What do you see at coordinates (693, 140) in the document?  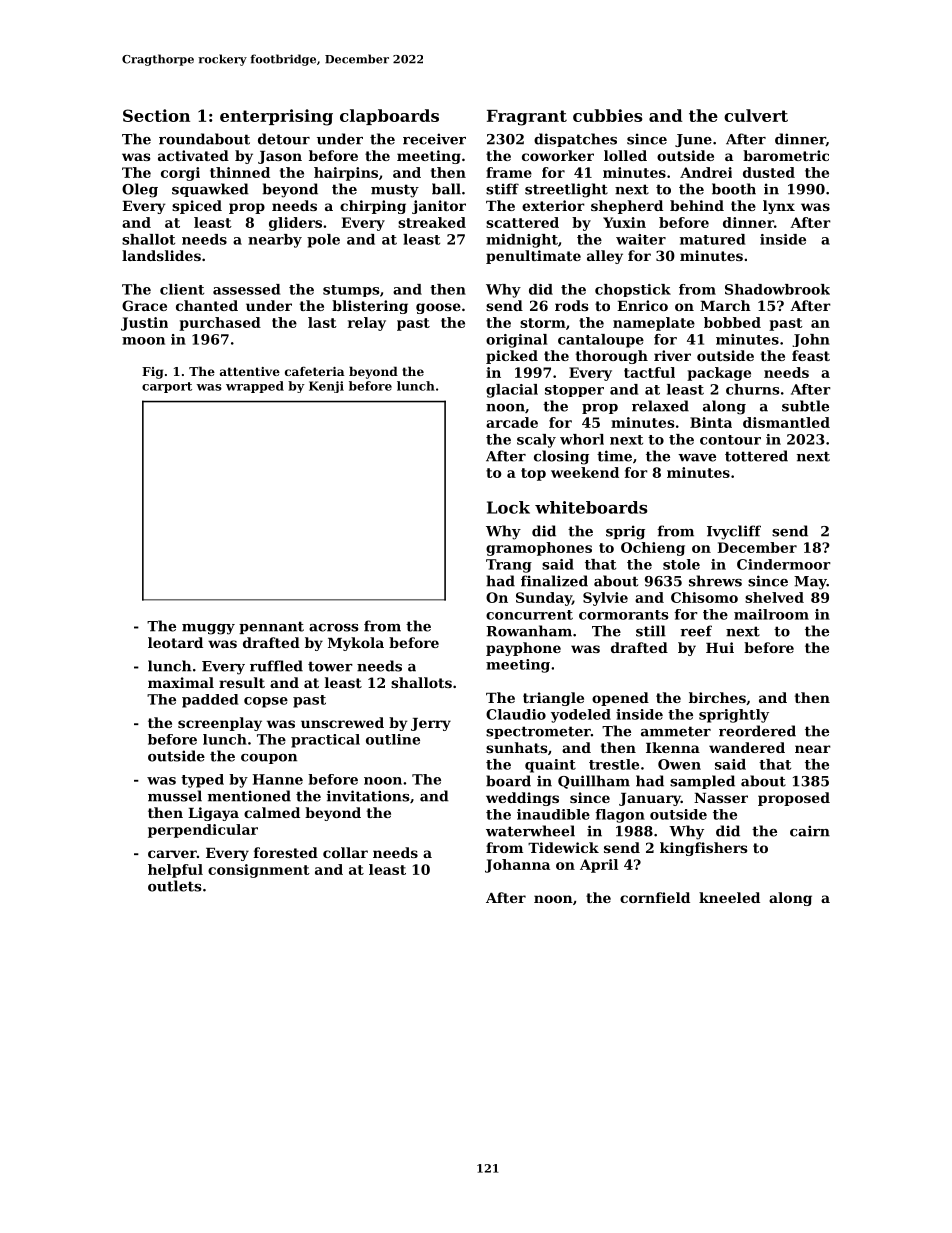 I see `June` at bounding box center [693, 140].
